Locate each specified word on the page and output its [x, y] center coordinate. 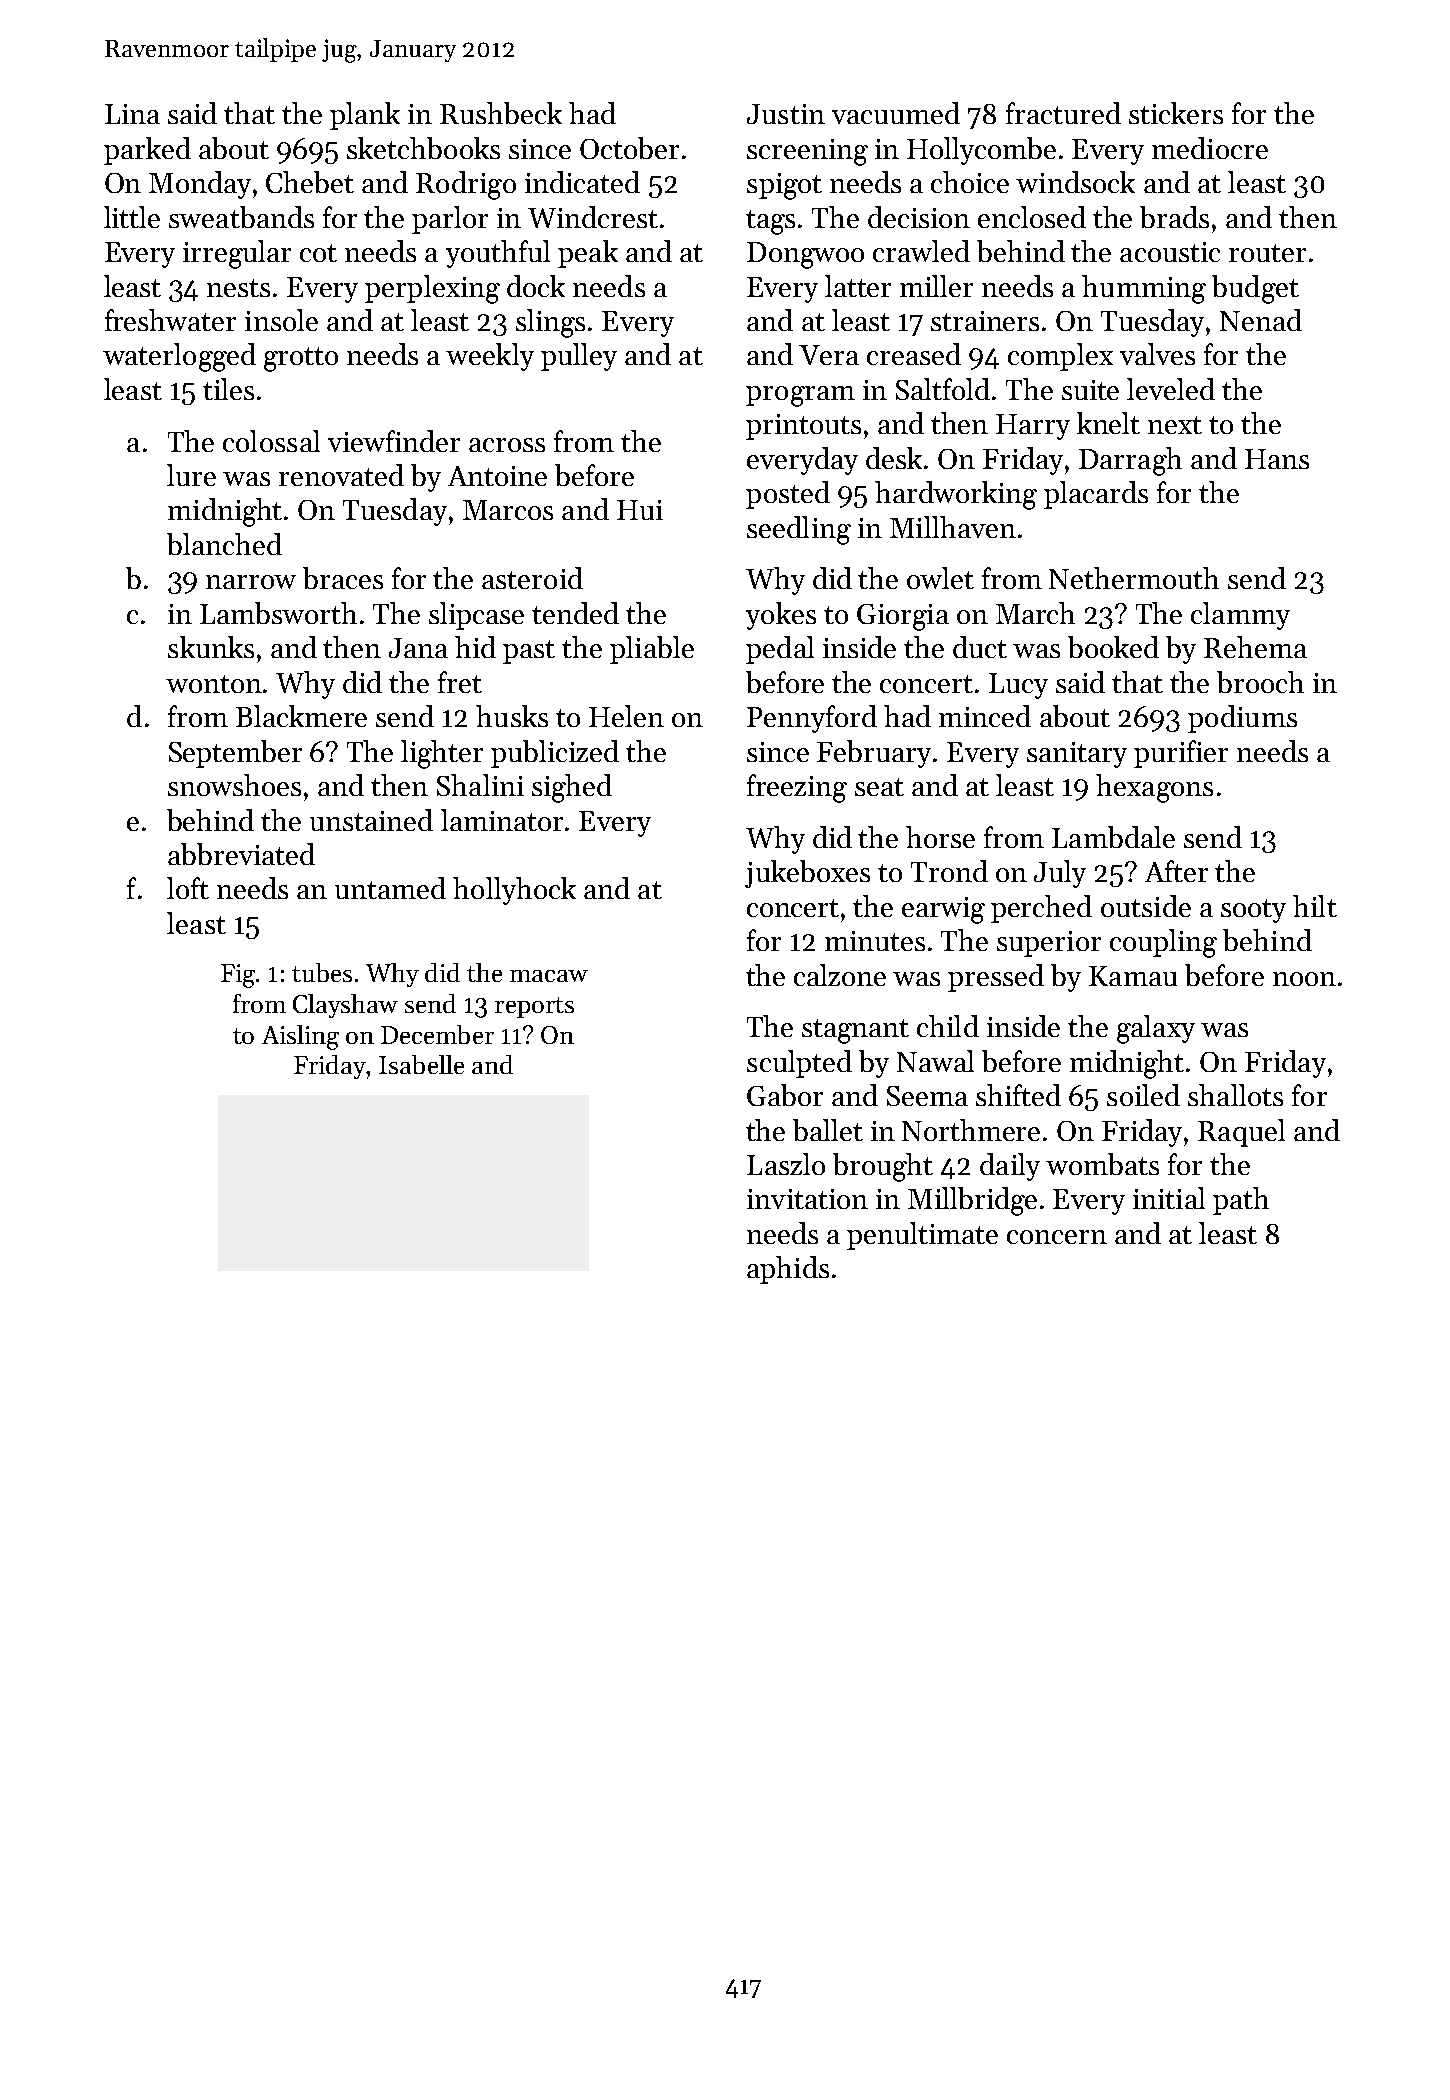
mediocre [1210, 148]
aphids [788, 1270]
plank [365, 116]
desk [894, 458]
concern [1057, 1237]
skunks [211, 647]
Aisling [300, 1037]
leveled [1171, 389]
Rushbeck [501, 113]
